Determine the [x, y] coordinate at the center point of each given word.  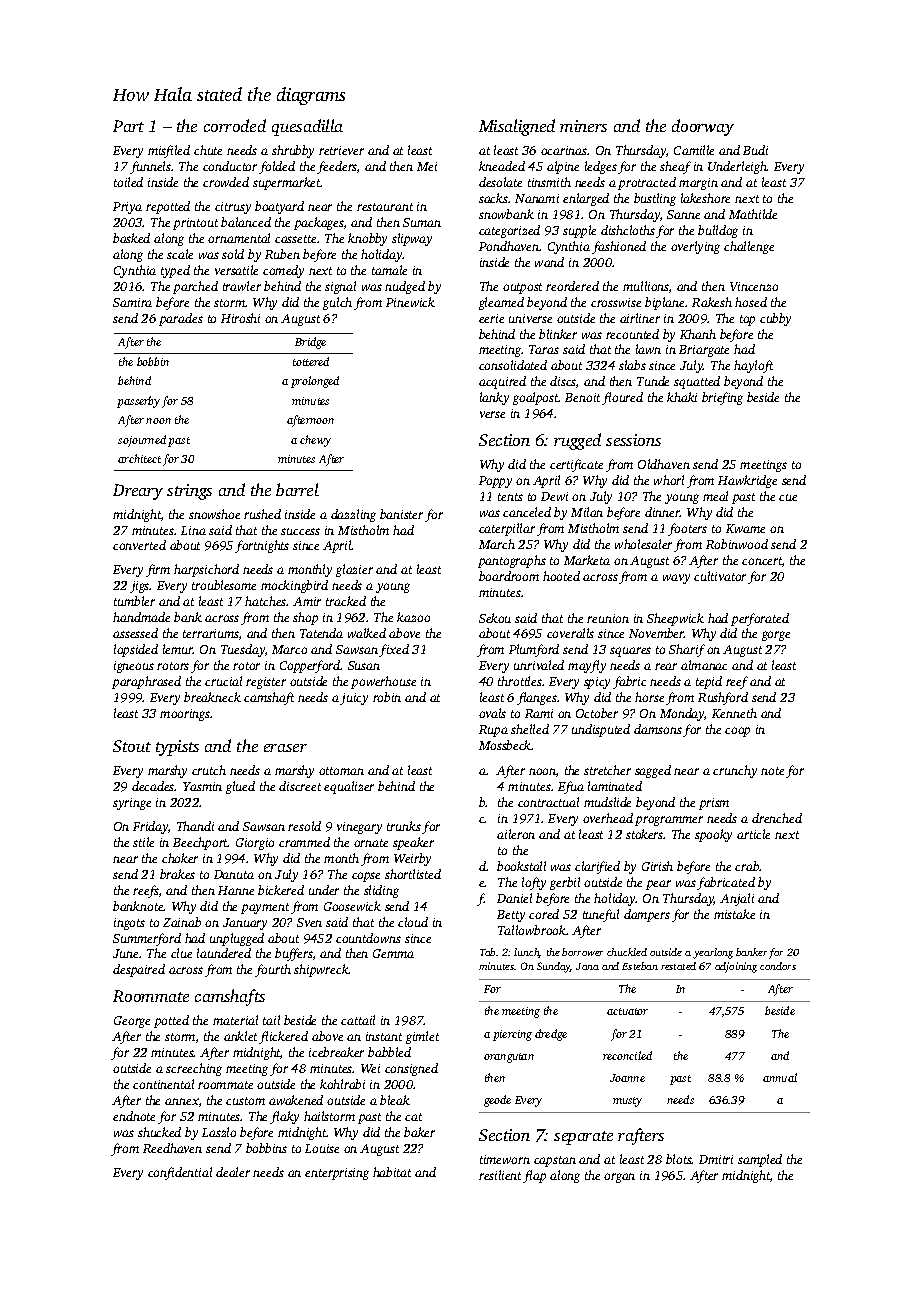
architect [139, 458]
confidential [180, 1173]
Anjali [737, 899]
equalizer [349, 787]
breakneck [212, 697]
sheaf [675, 167]
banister [401, 514]
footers [687, 529]
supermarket [287, 183]
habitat [392, 1172]
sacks [493, 198]
